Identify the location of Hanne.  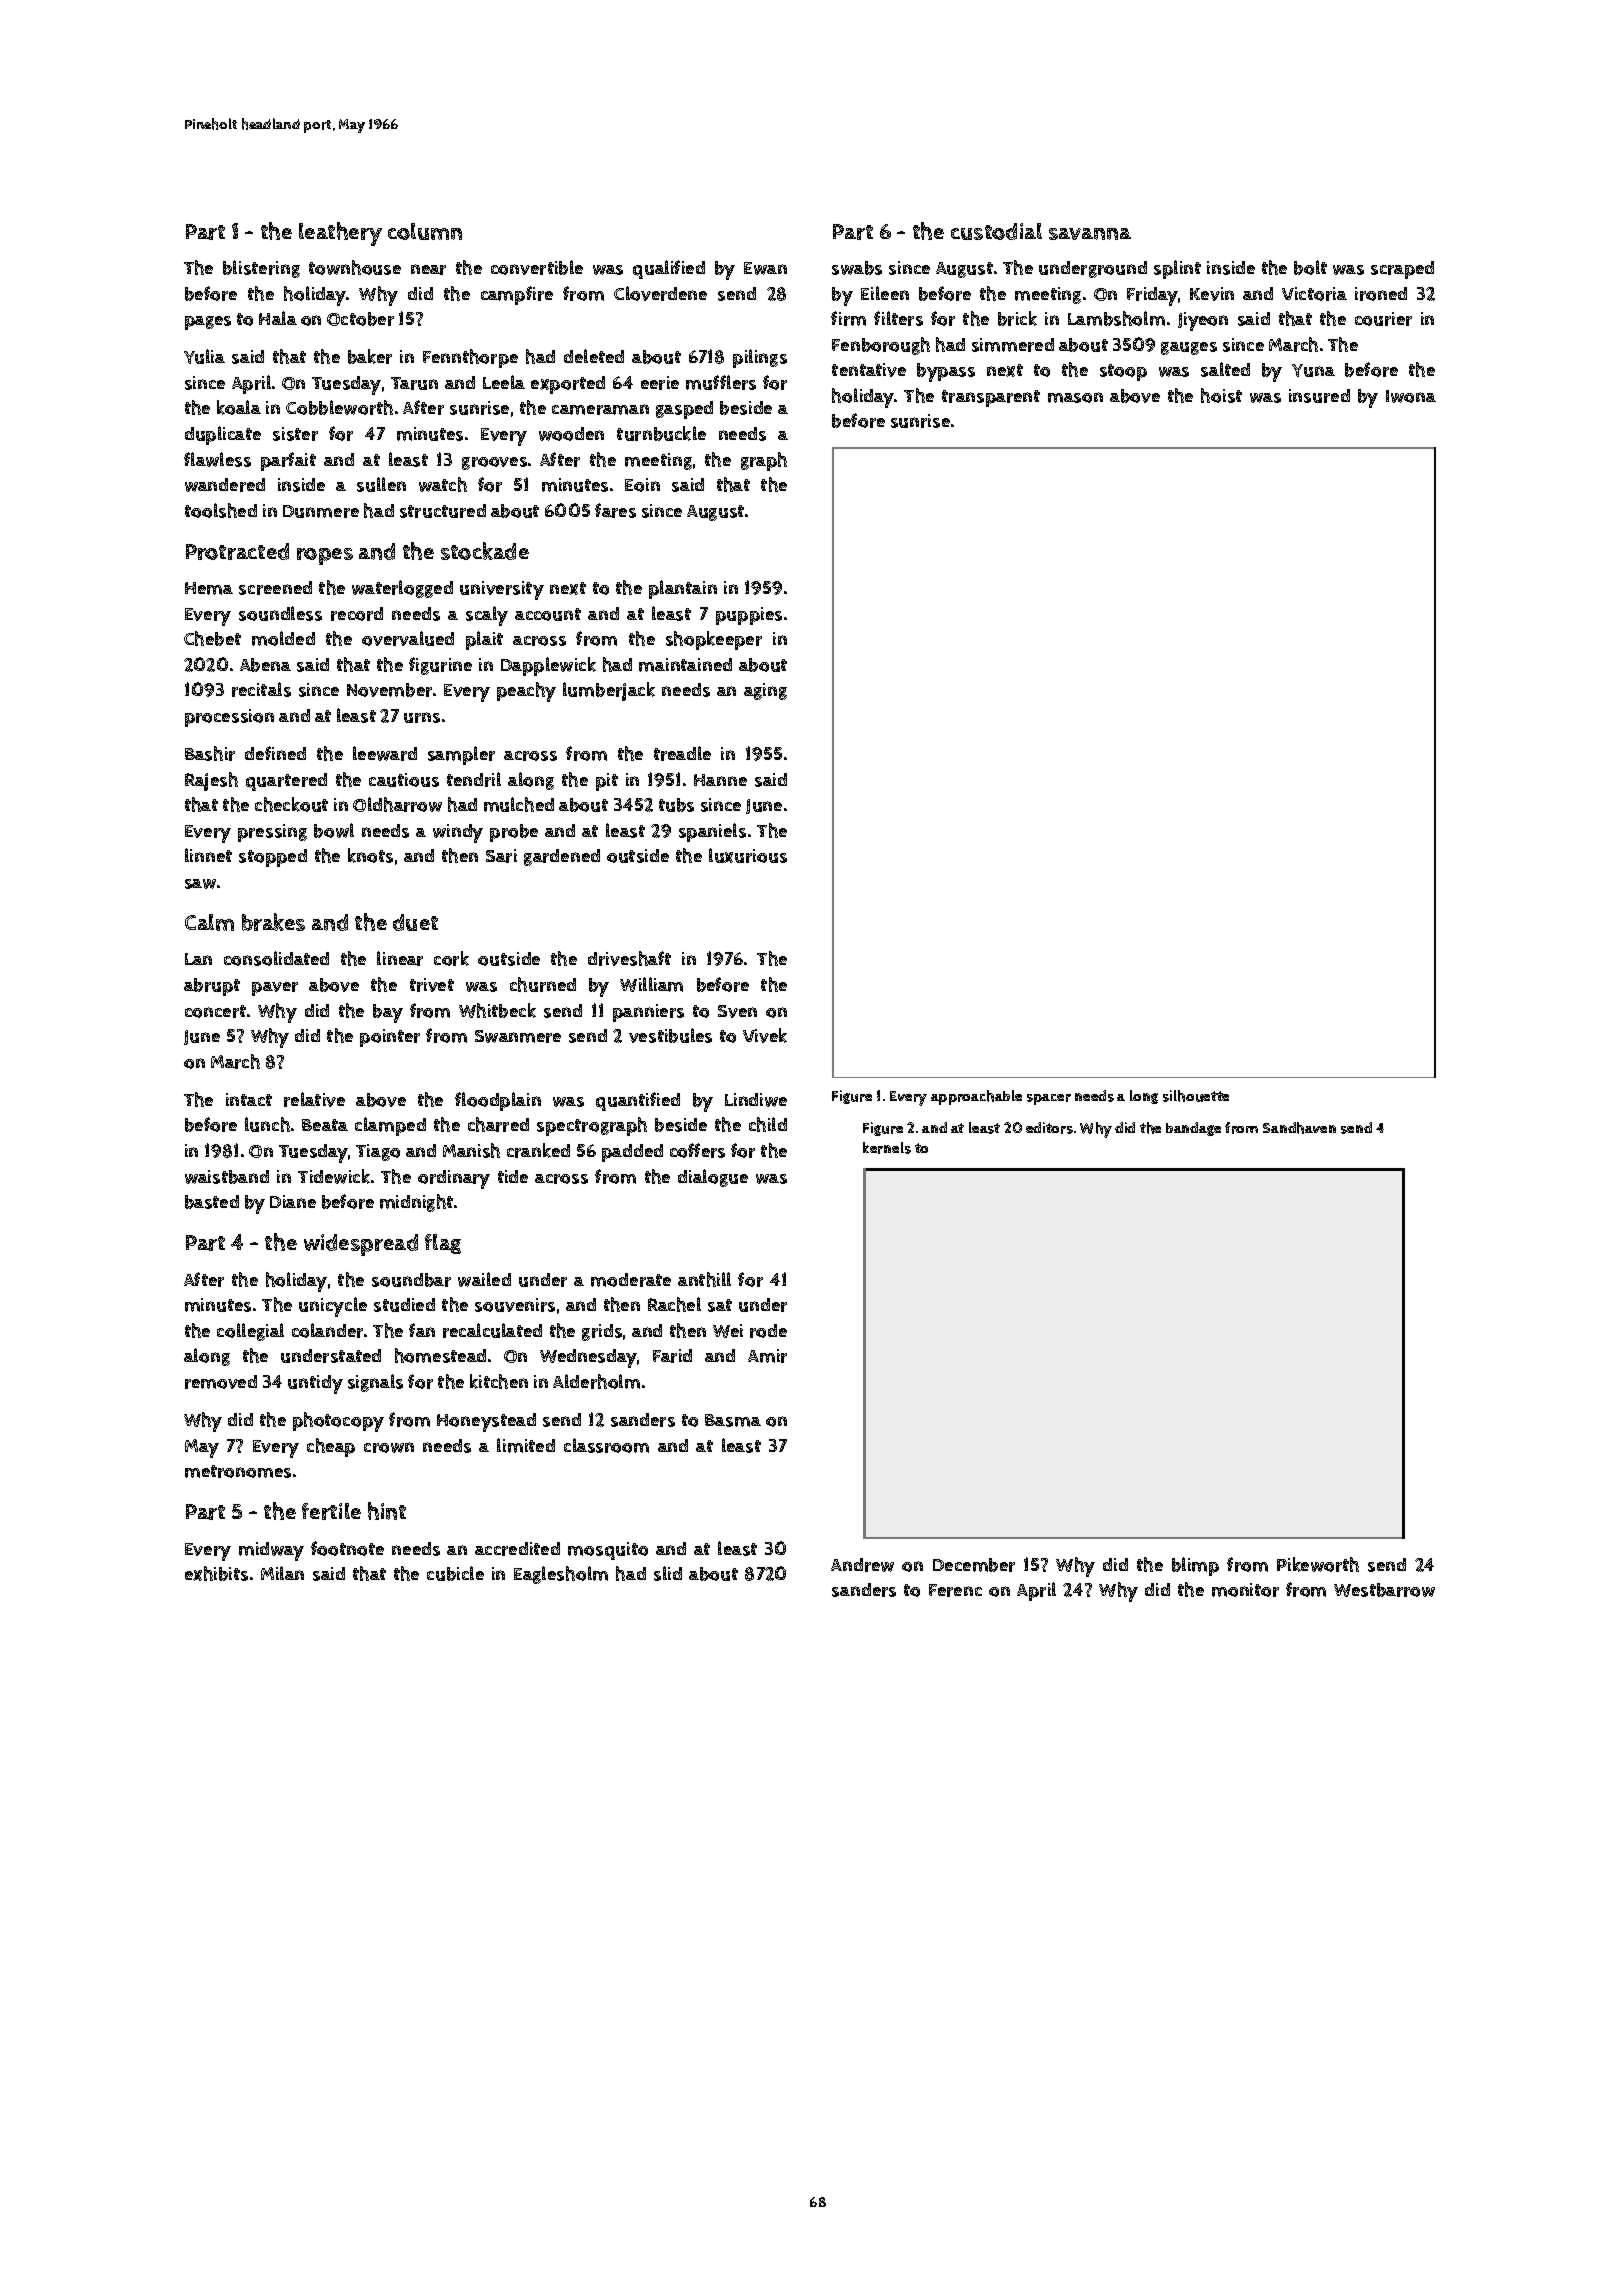
(720, 780).
